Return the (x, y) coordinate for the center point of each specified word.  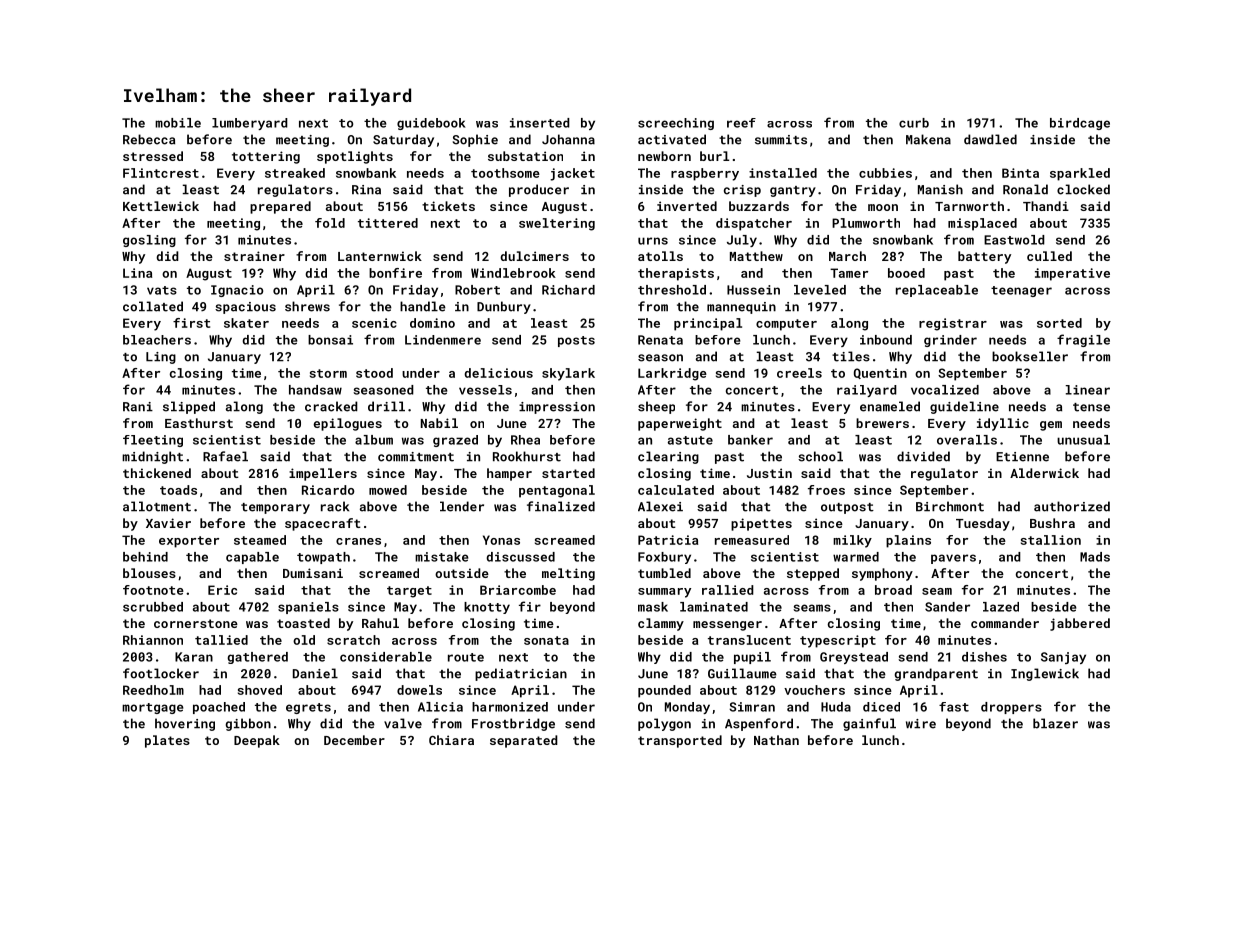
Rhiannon (153, 640)
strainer (254, 256)
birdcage (1080, 124)
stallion (1051, 540)
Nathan (776, 740)
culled (1049, 256)
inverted (687, 206)
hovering (185, 724)
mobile (178, 123)
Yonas (501, 540)
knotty (487, 608)
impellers (323, 474)
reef (741, 123)
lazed (1001, 607)
